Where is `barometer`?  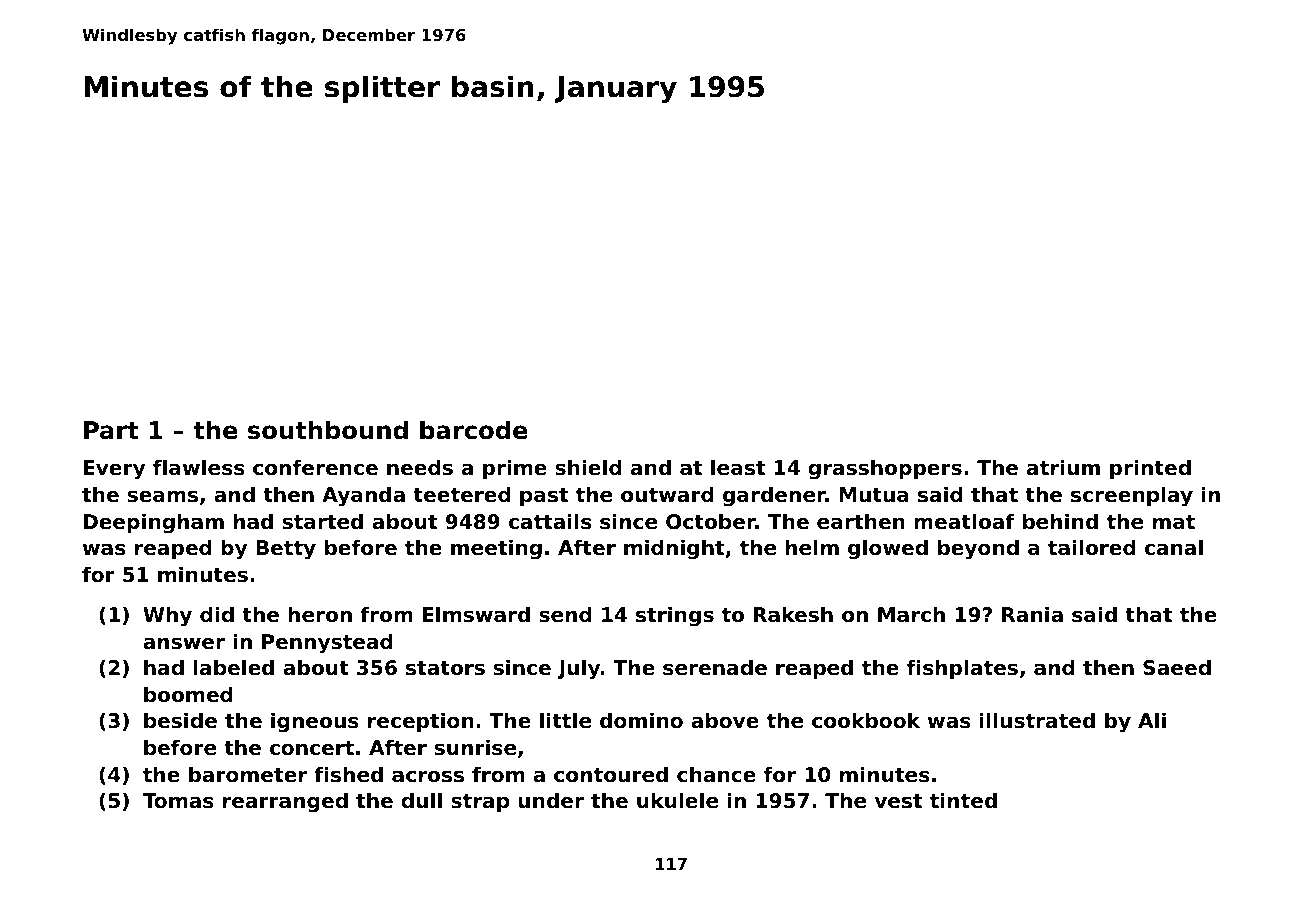 barometer is located at coordinates (248, 774).
